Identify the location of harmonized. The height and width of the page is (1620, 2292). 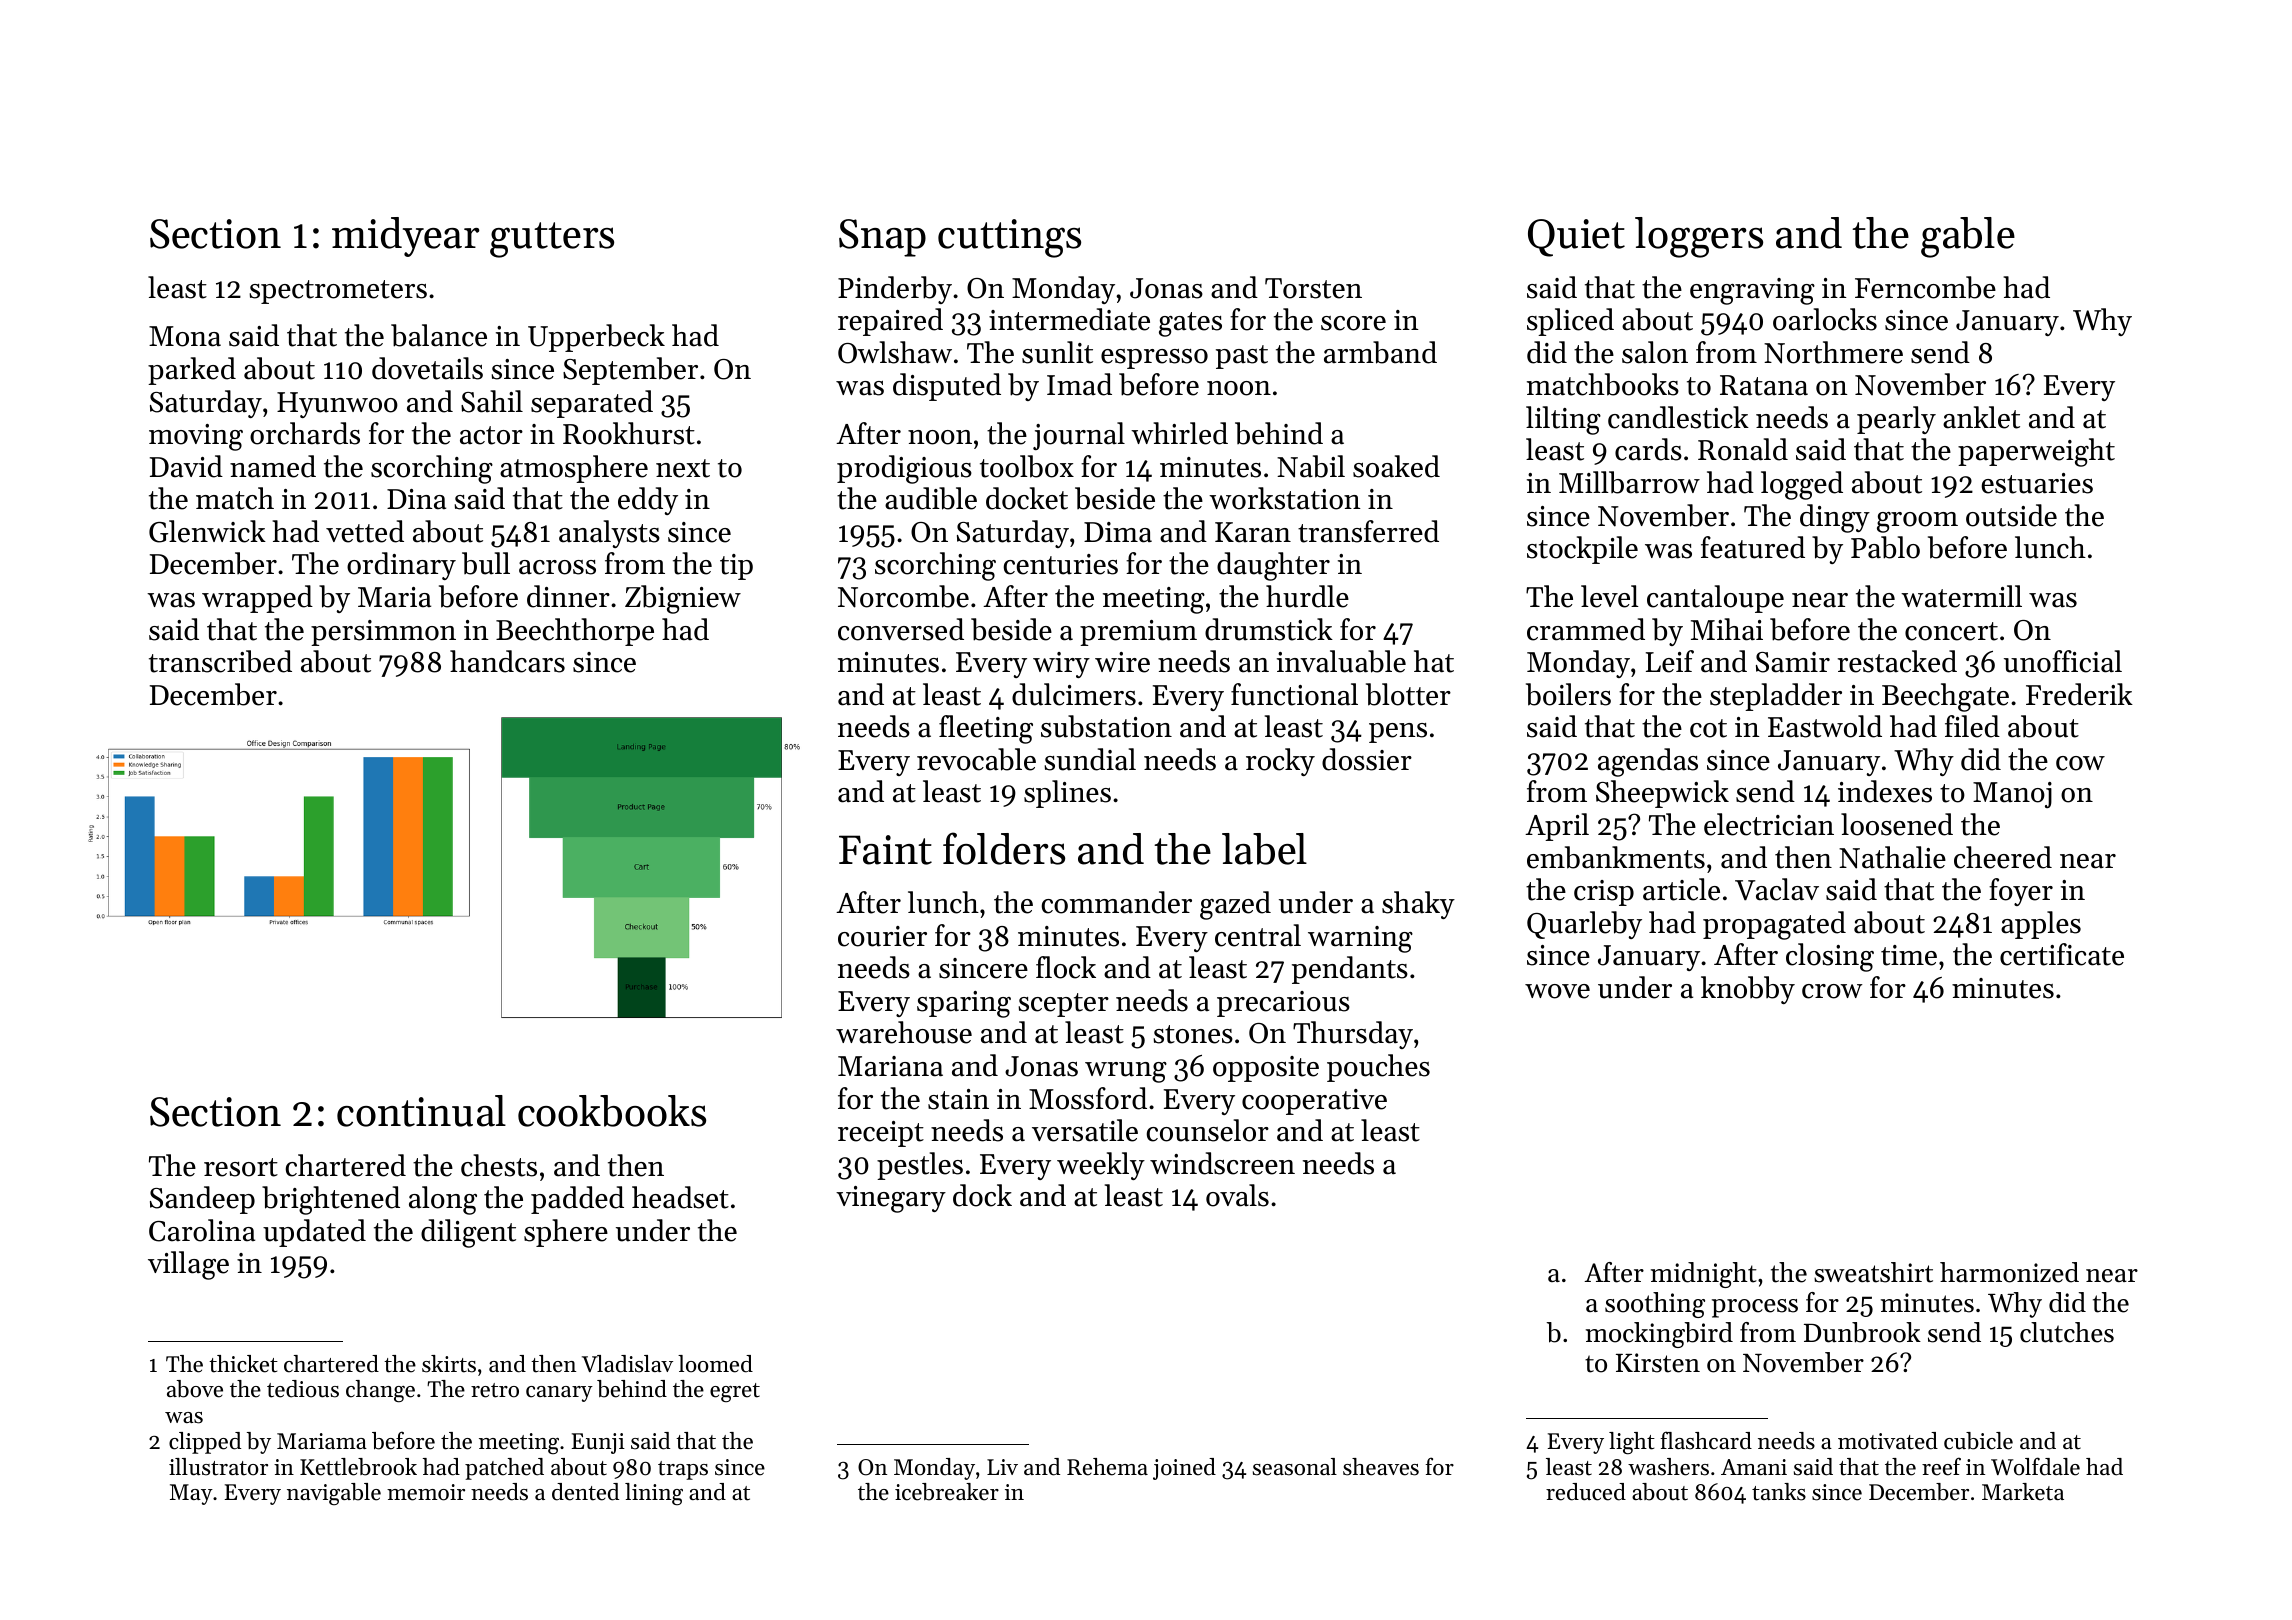
(2009, 1272).
